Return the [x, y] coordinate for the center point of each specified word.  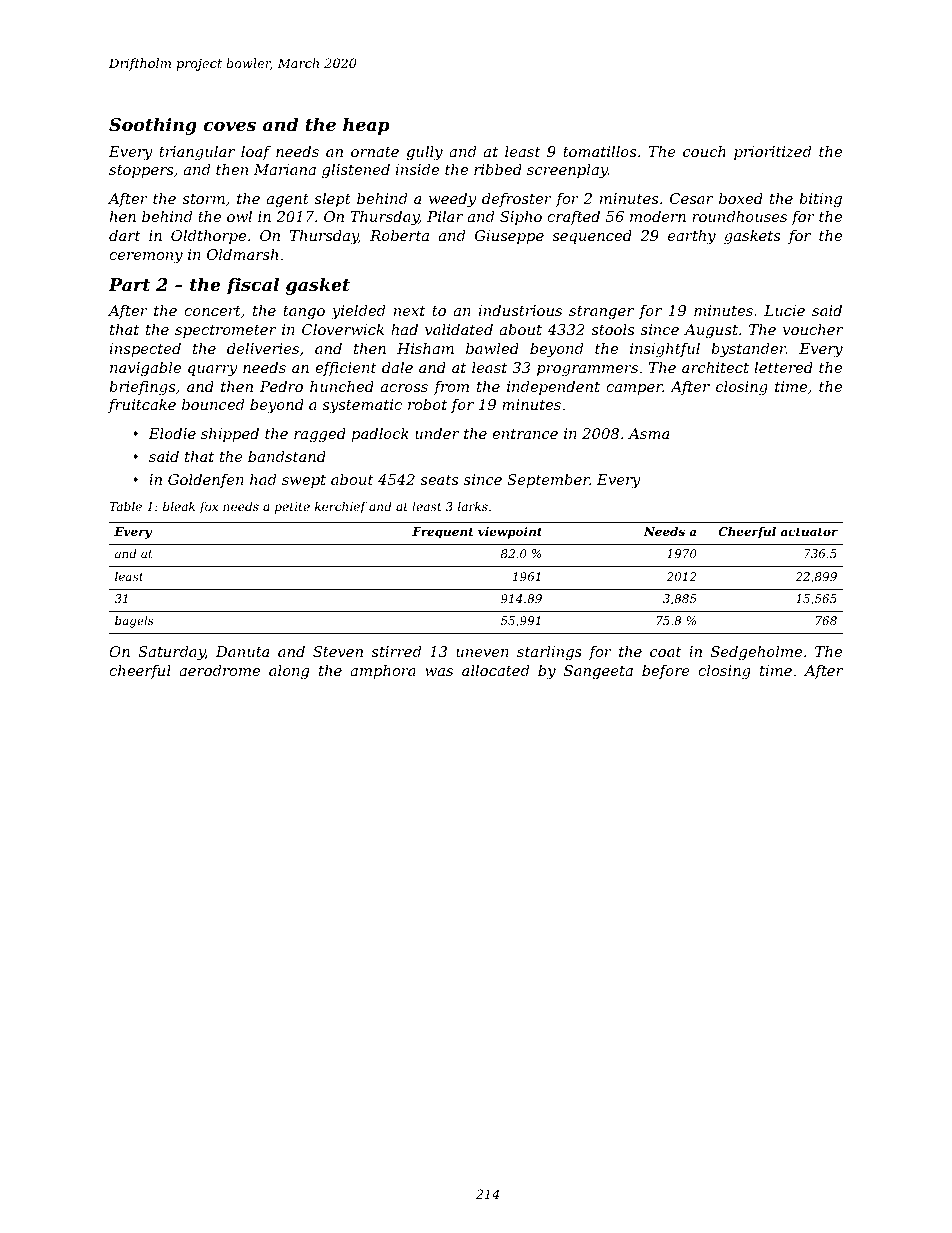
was [439, 672]
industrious [520, 310]
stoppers [141, 171]
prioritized [772, 153]
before [666, 672]
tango [304, 312]
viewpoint [510, 533]
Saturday [171, 653]
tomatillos [599, 151]
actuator [809, 532]
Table [125, 506]
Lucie [784, 310]
